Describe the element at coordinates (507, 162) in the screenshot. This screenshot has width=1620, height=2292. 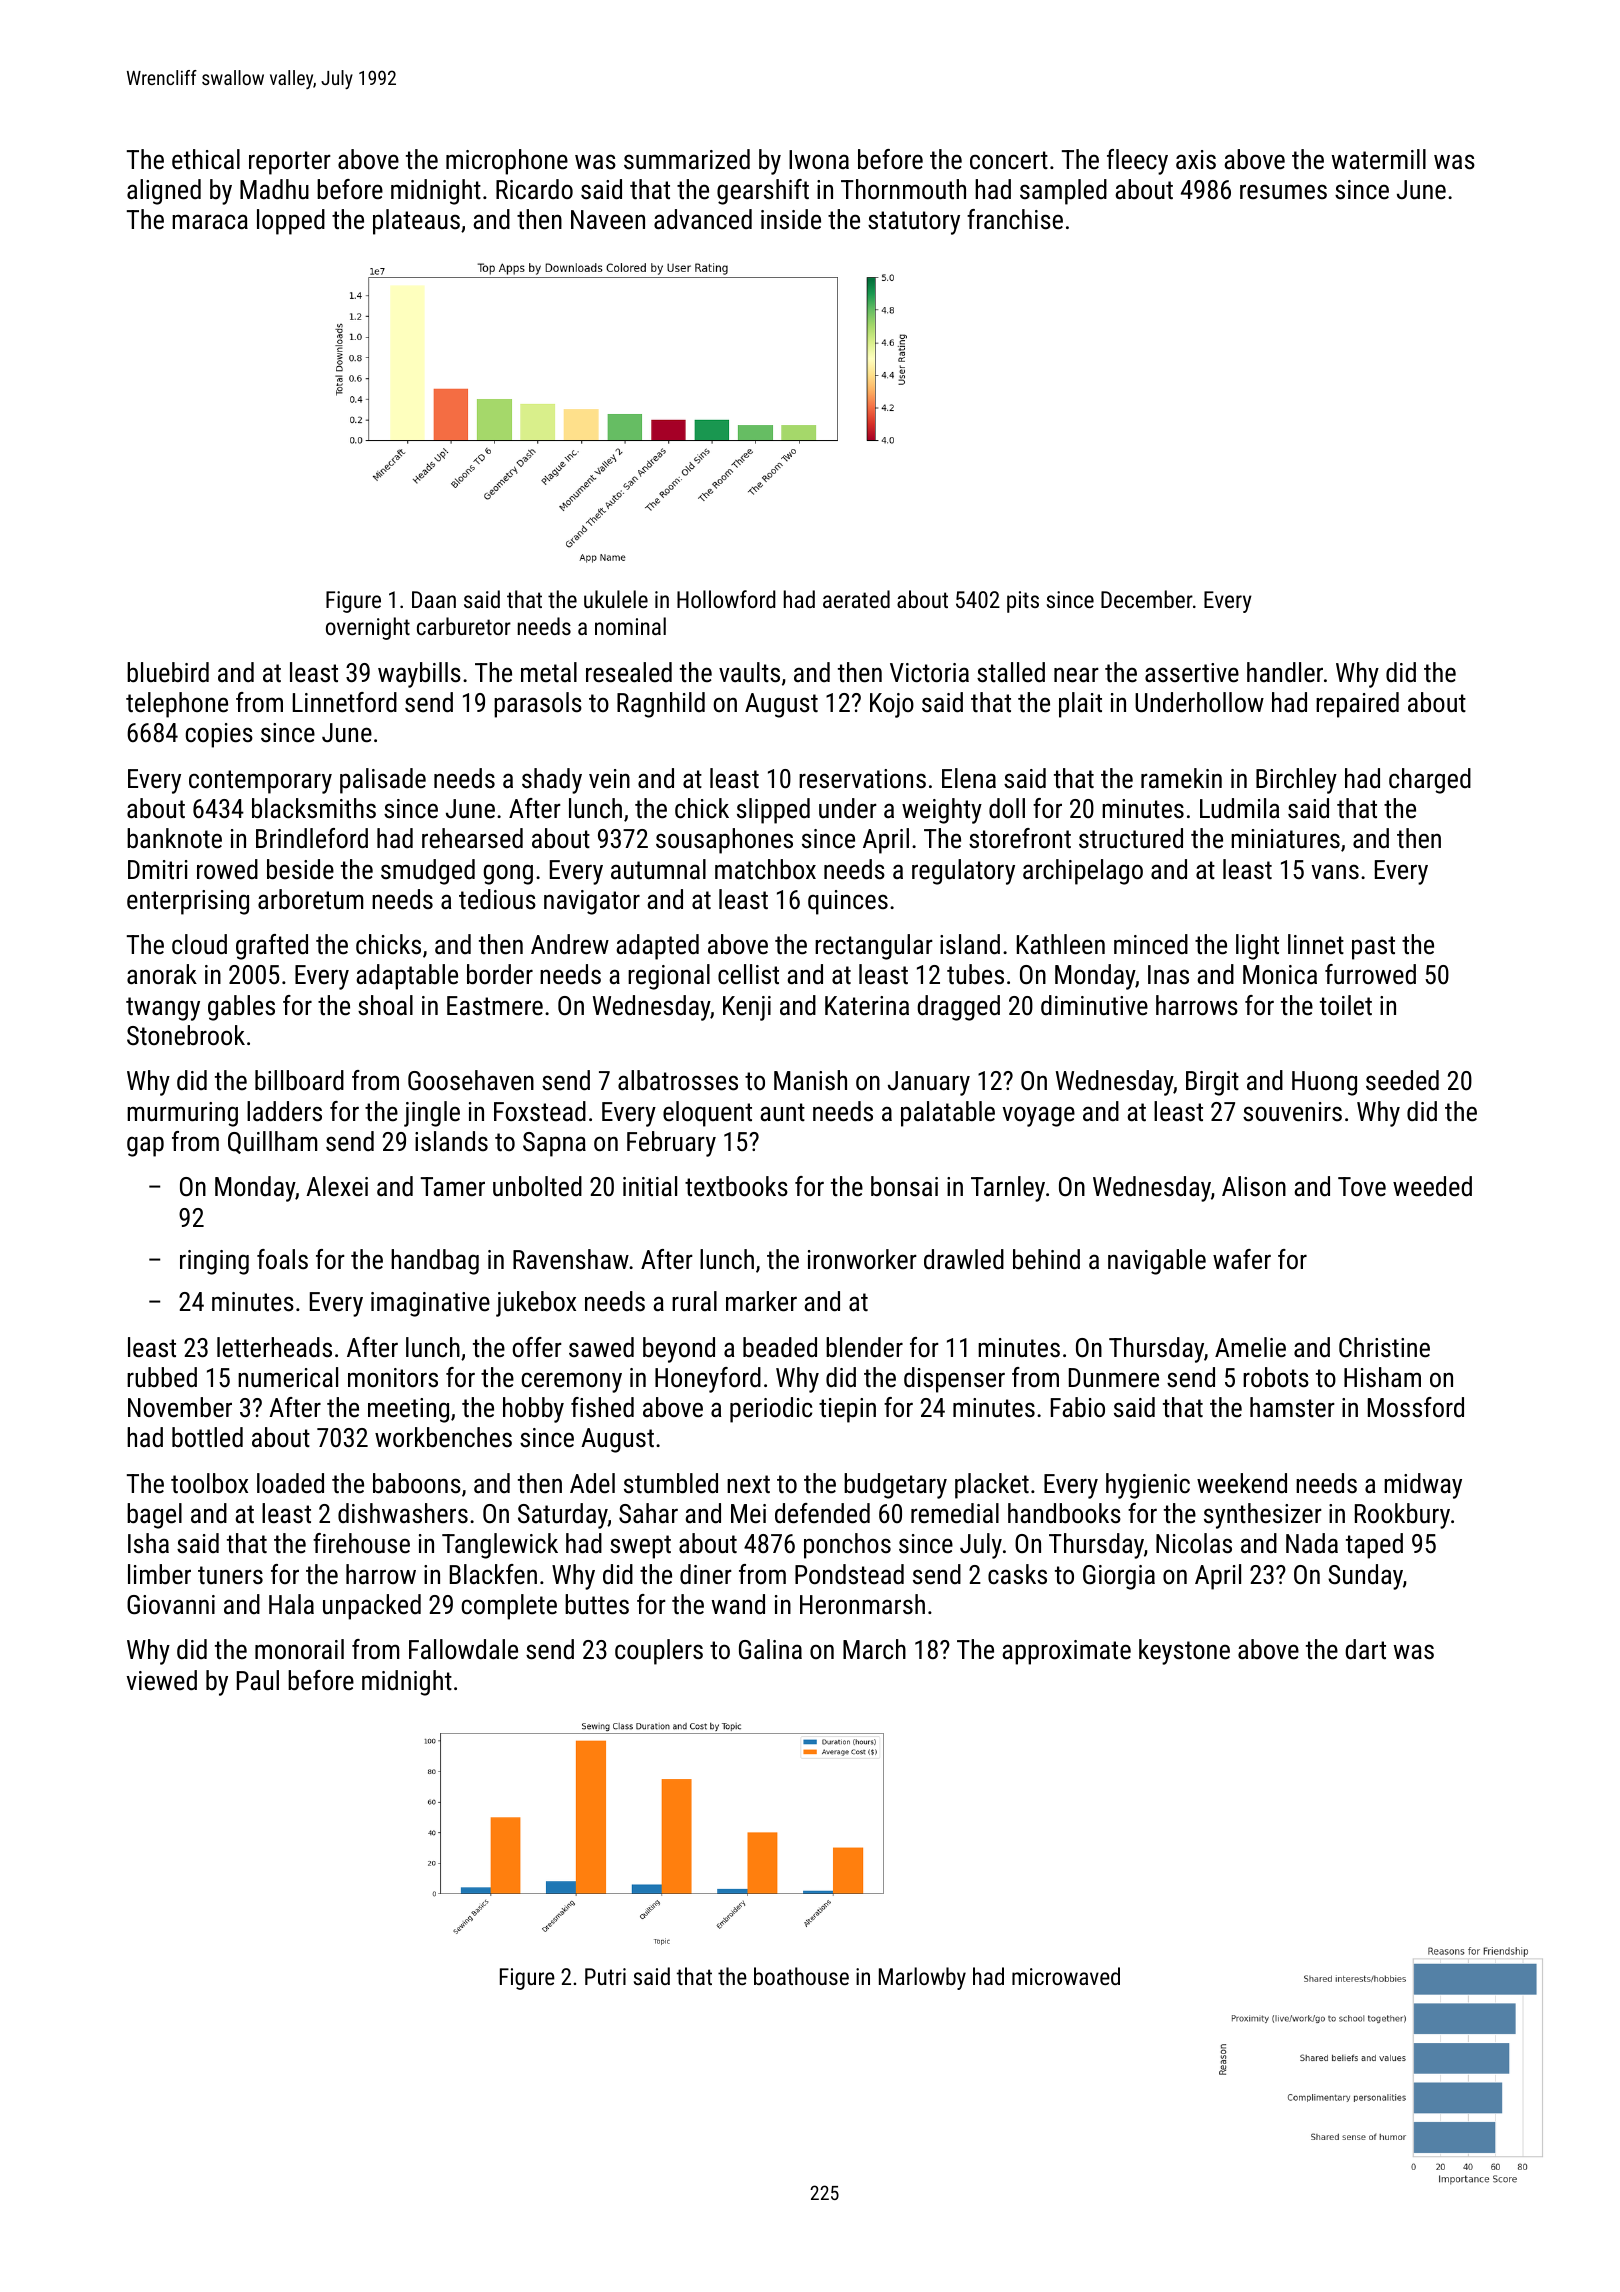
I see `microphone` at that location.
